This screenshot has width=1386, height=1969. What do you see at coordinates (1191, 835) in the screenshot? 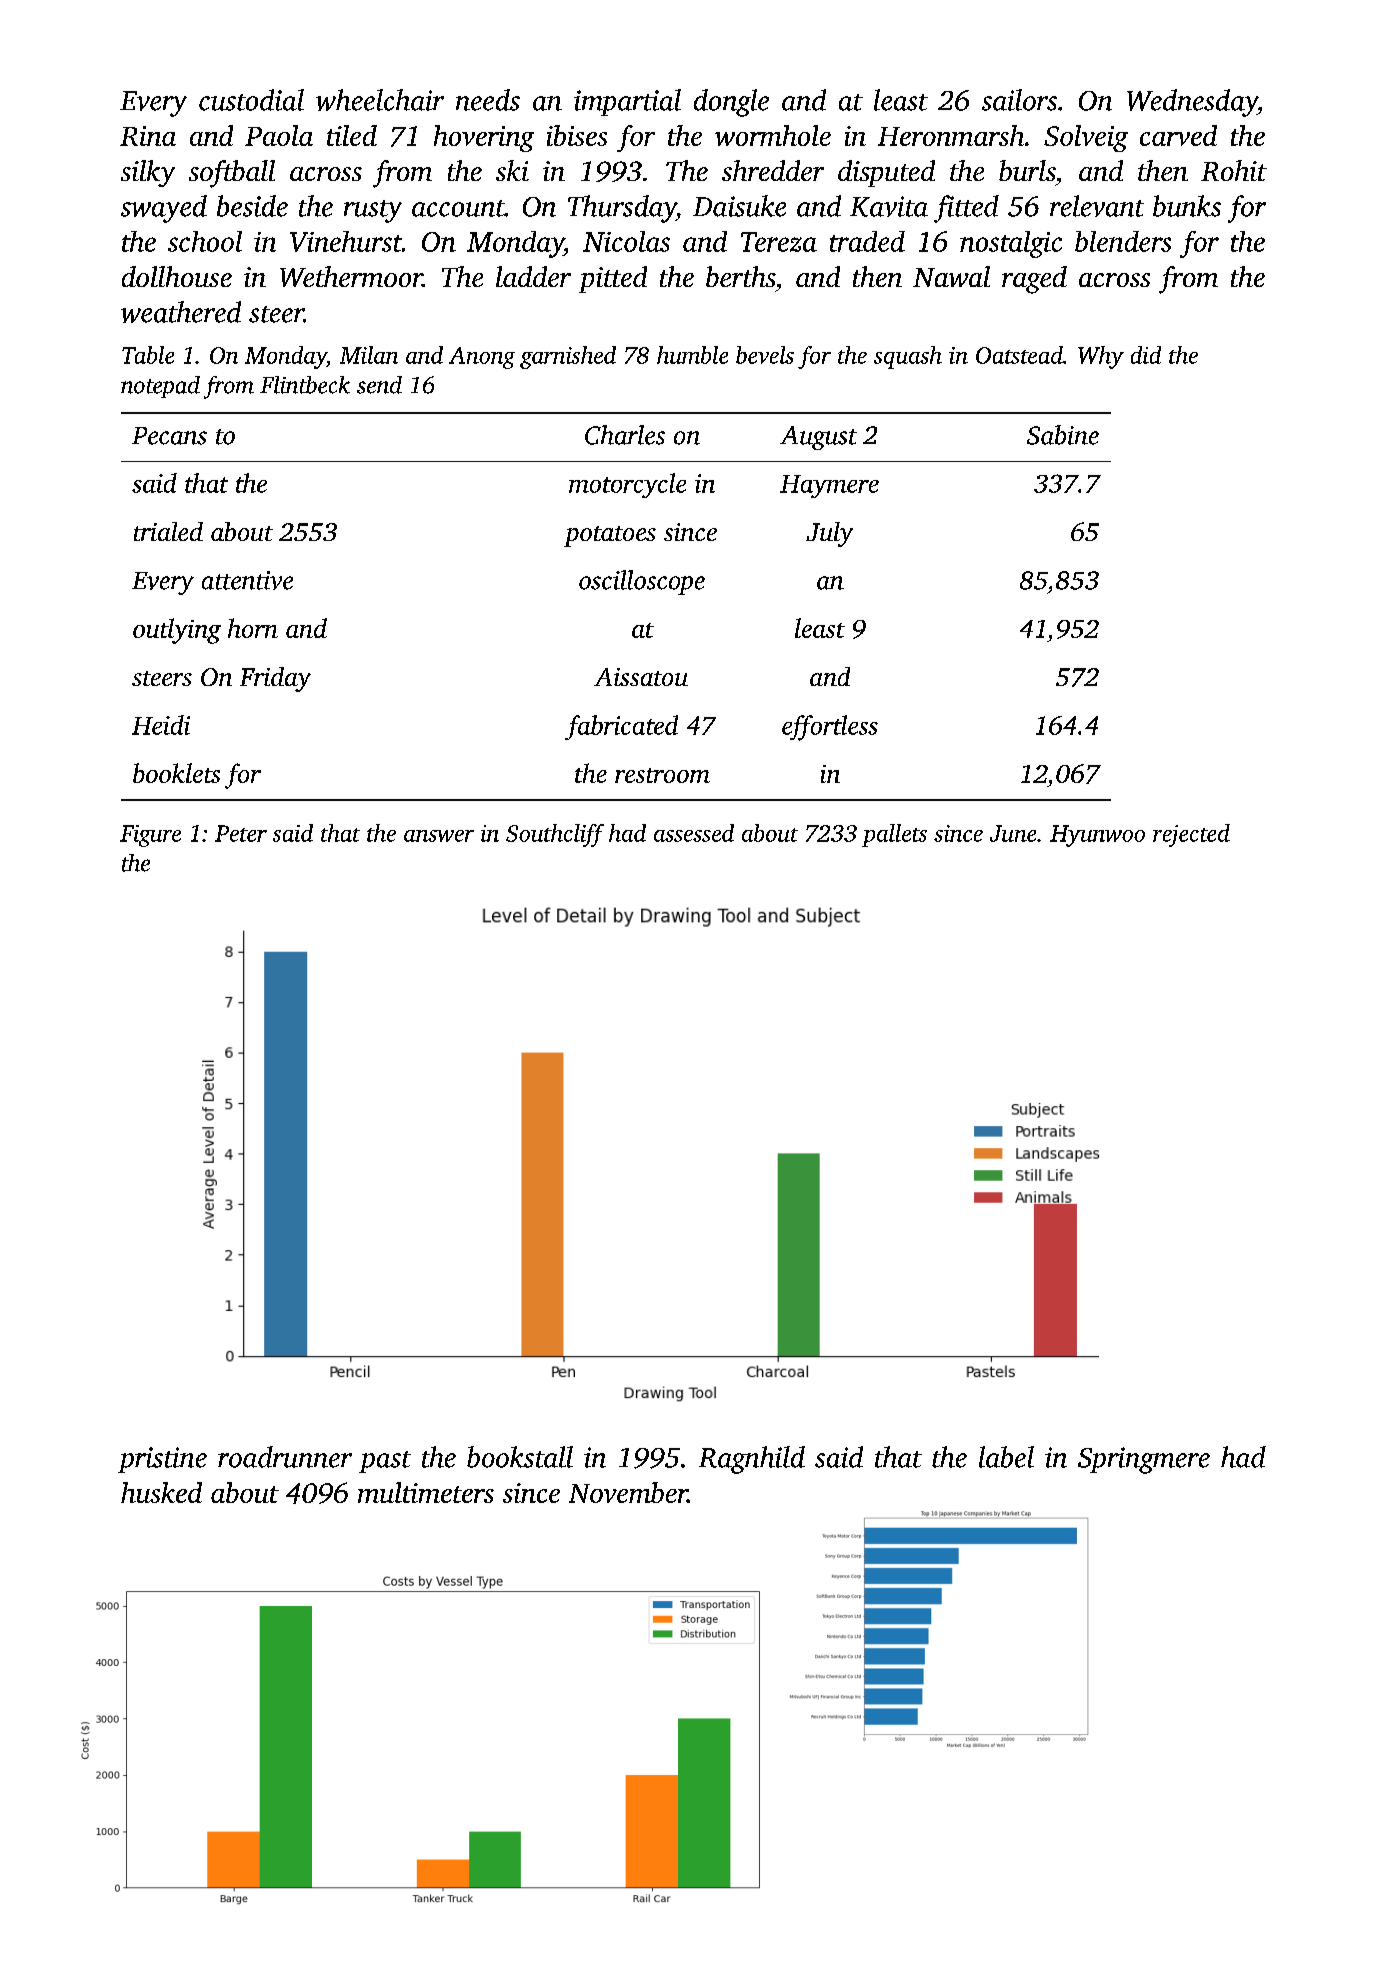
I see `rejected` at bounding box center [1191, 835].
